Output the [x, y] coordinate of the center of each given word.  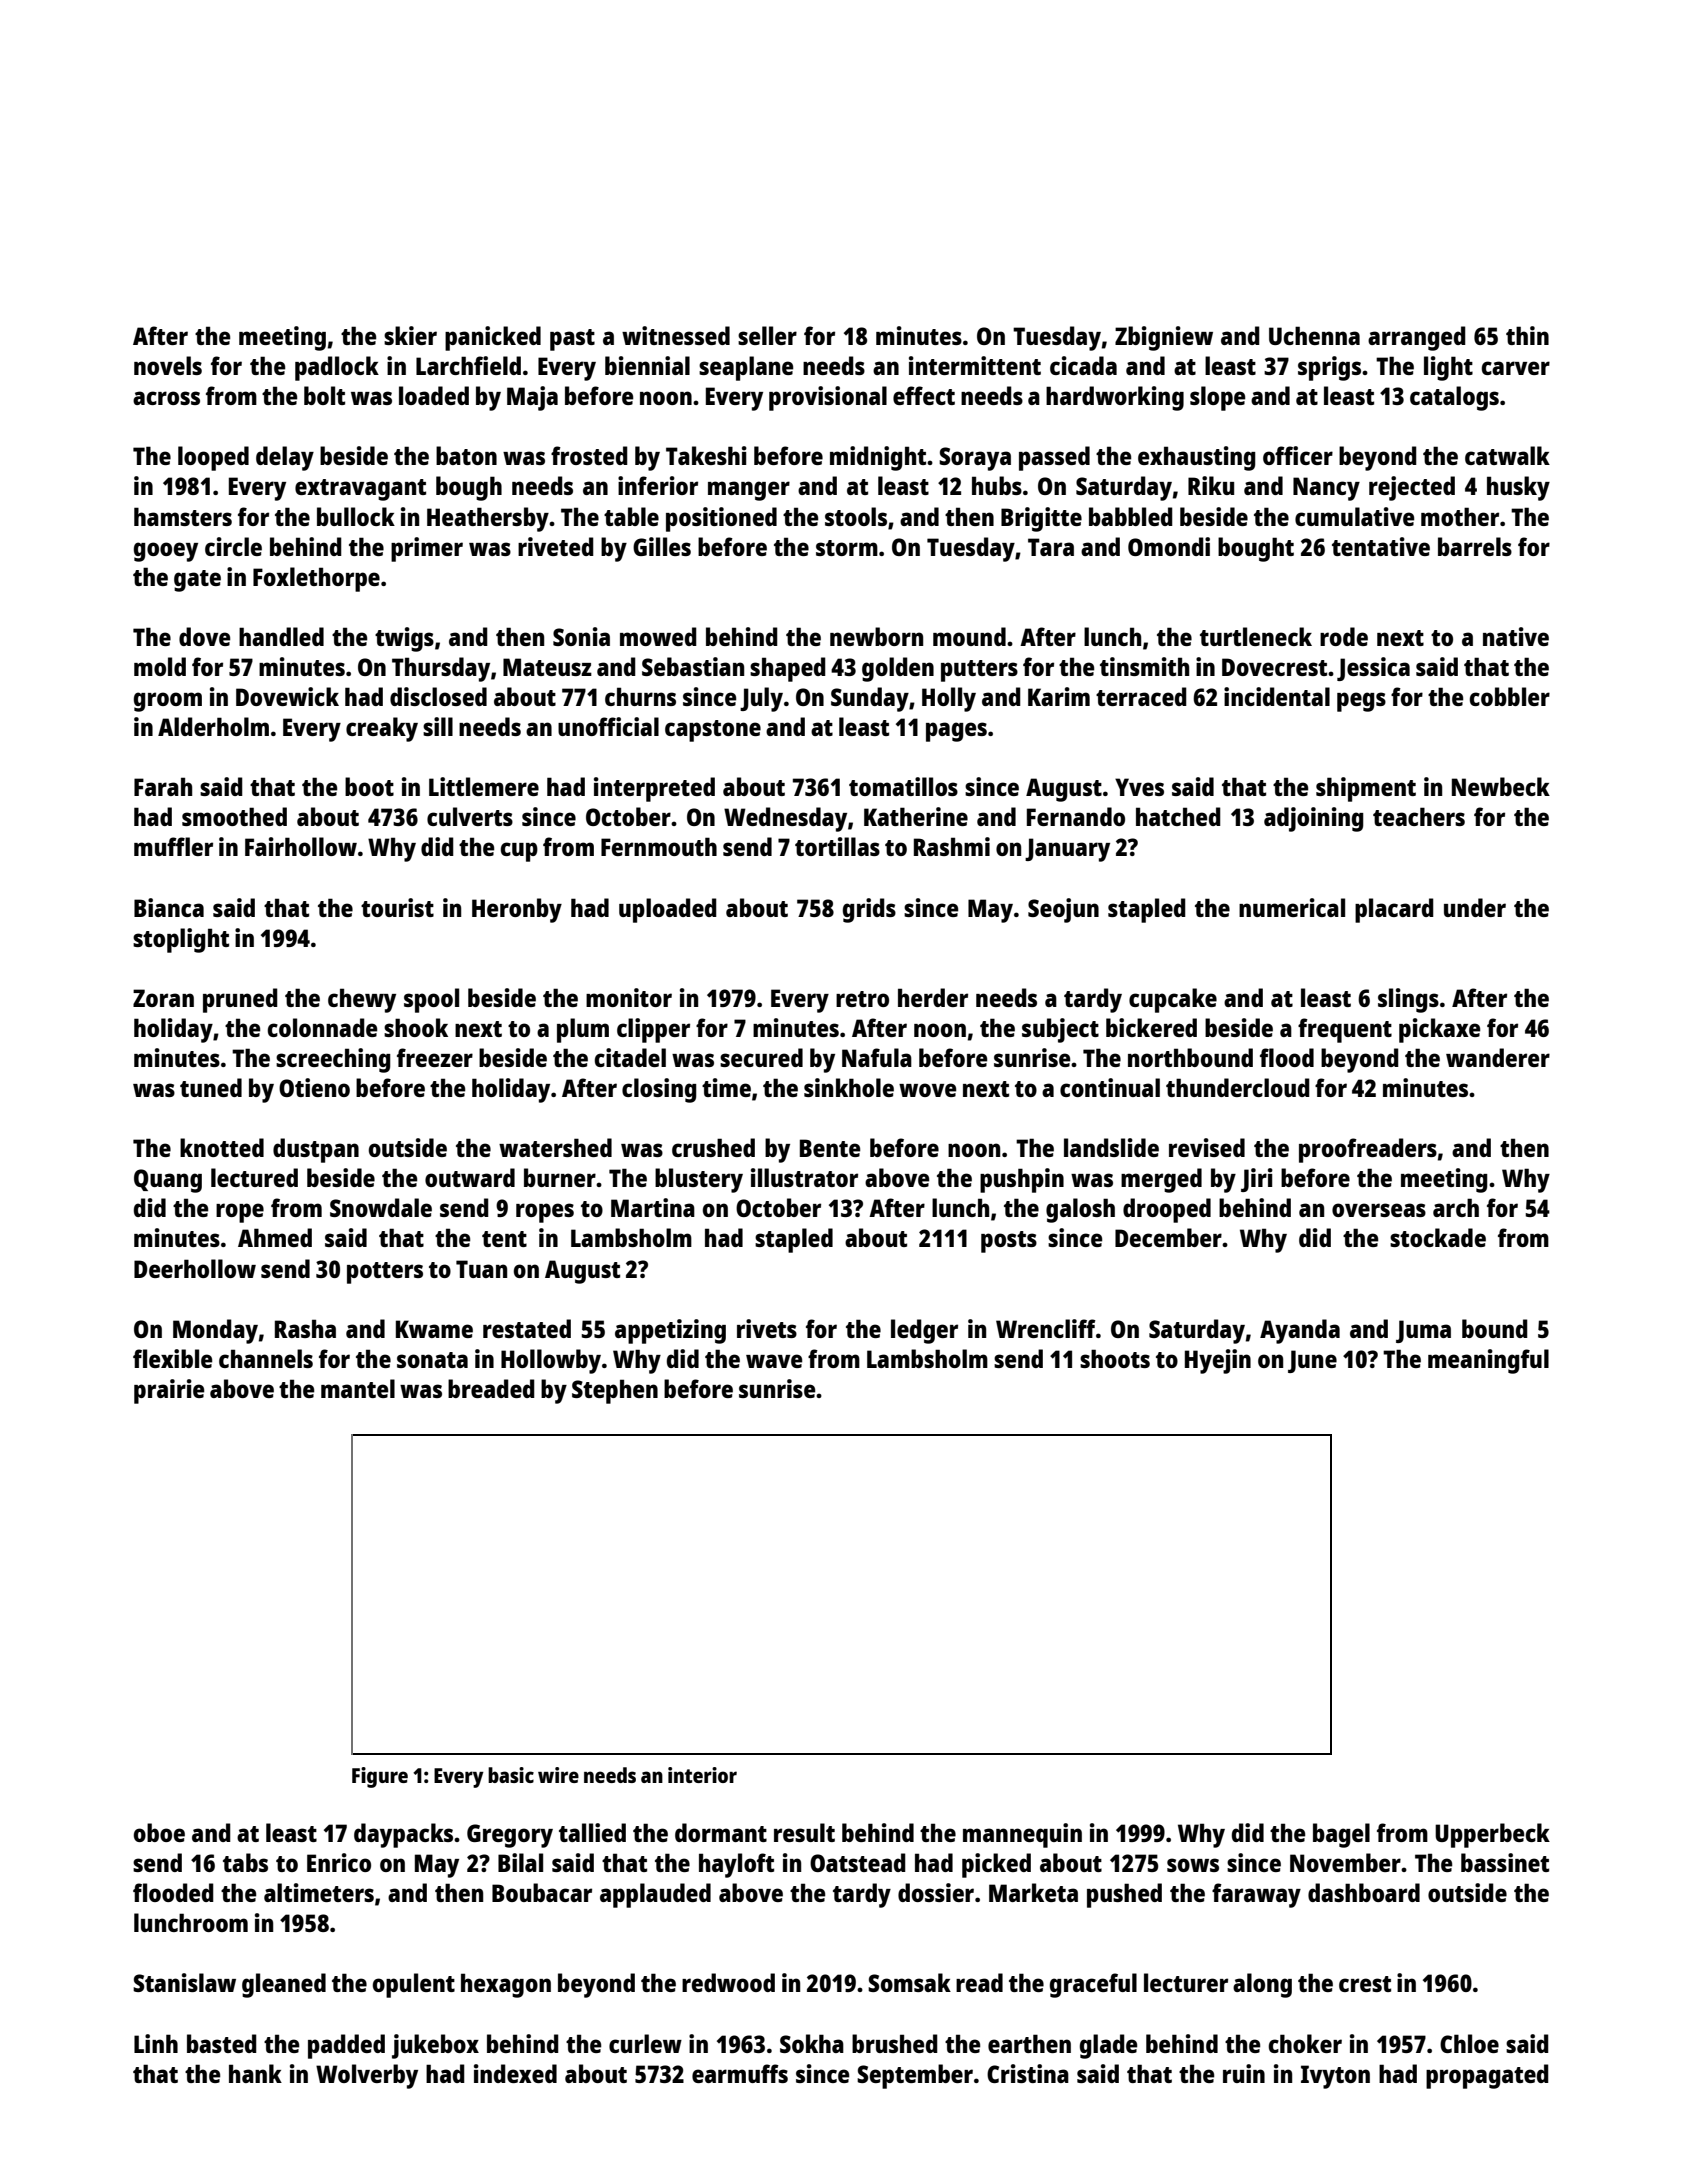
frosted [589, 455]
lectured [254, 1177]
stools [856, 516]
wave [774, 1361]
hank [255, 2073]
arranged [1417, 338]
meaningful [1488, 1361]
